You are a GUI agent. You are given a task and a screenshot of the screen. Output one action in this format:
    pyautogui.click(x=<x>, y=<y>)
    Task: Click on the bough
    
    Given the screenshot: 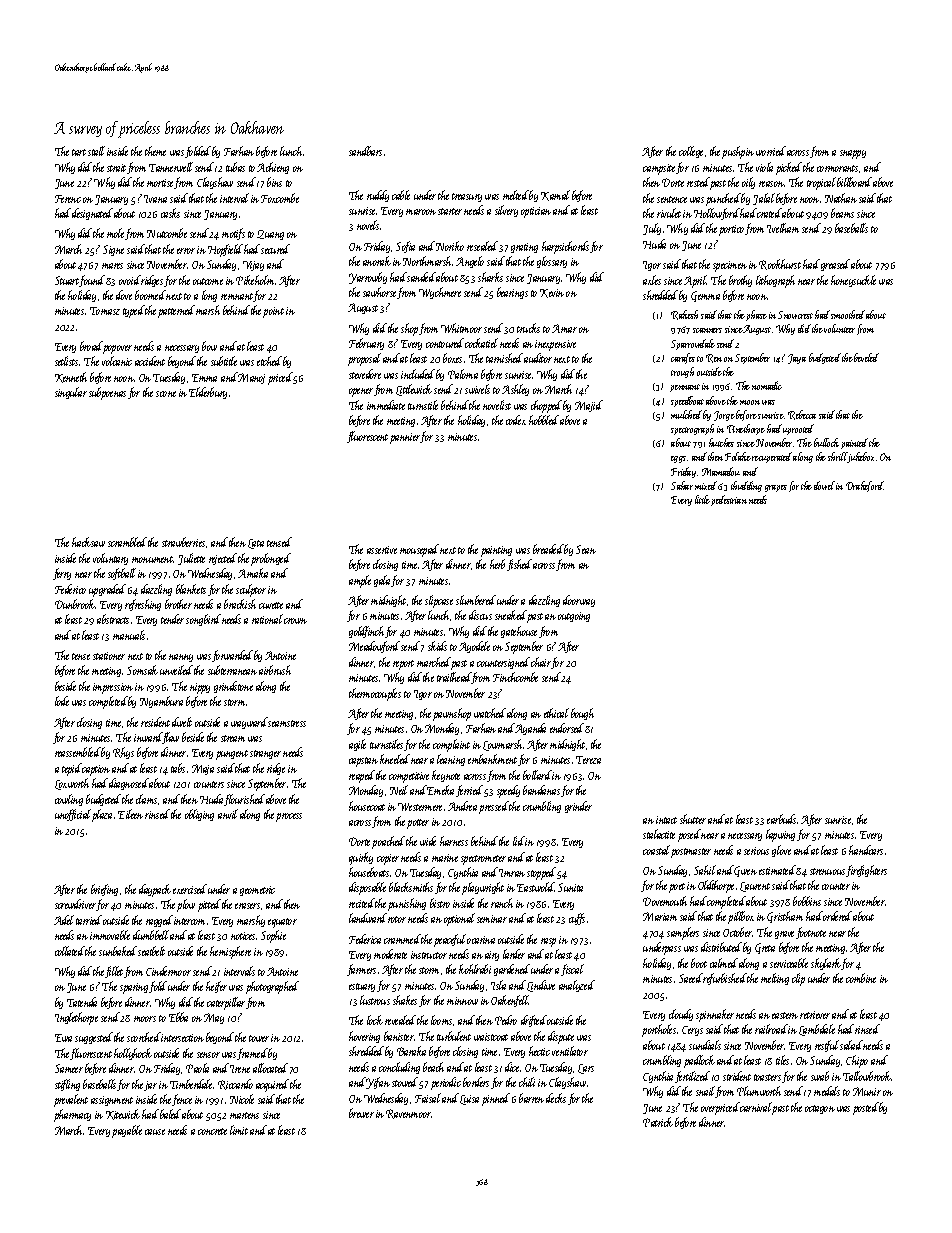 What is the action you would take?
    pyautogui.click(x=582, y=714)
